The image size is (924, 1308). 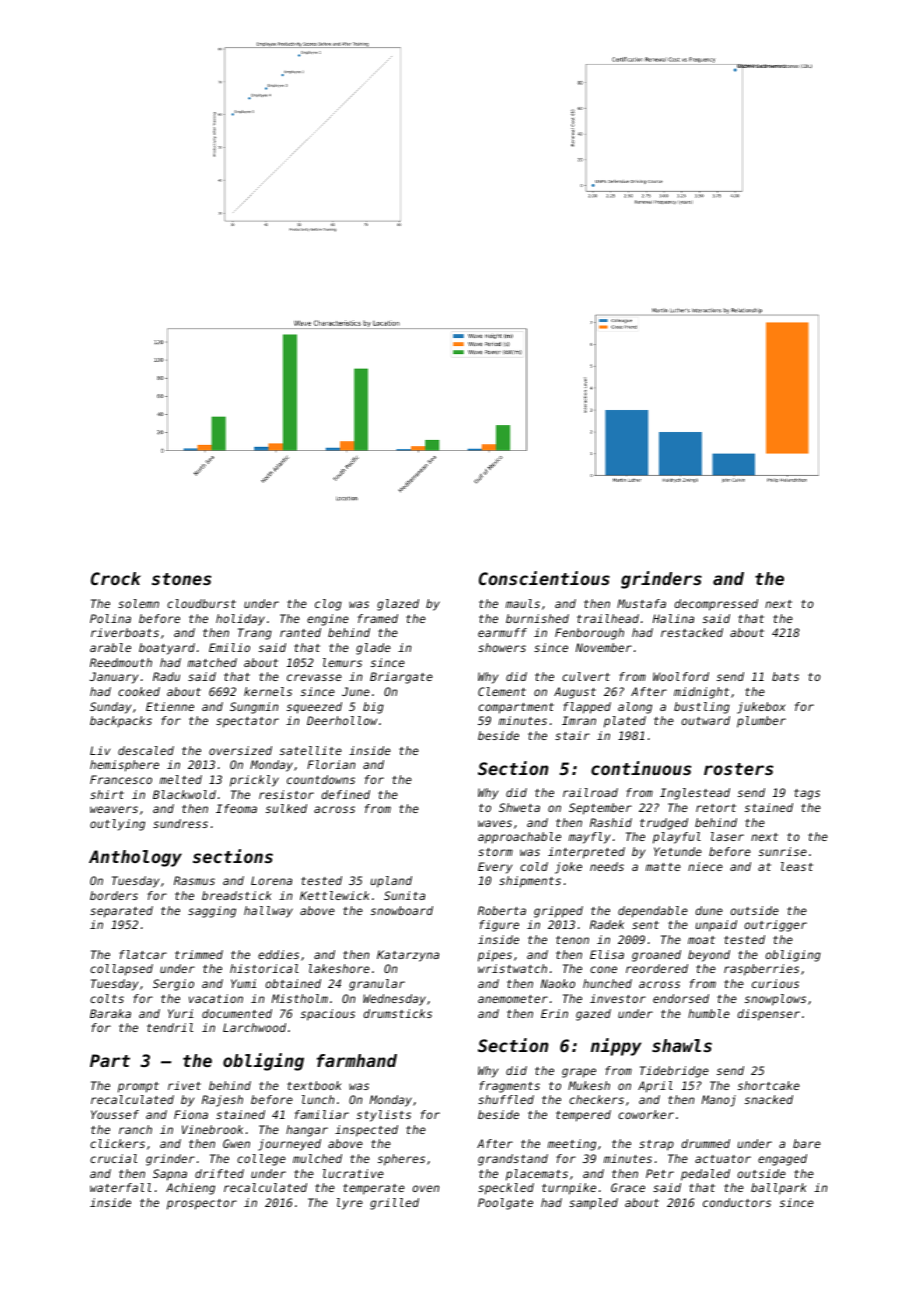 I want to click on decompressed, so click(x=716, y=605).
